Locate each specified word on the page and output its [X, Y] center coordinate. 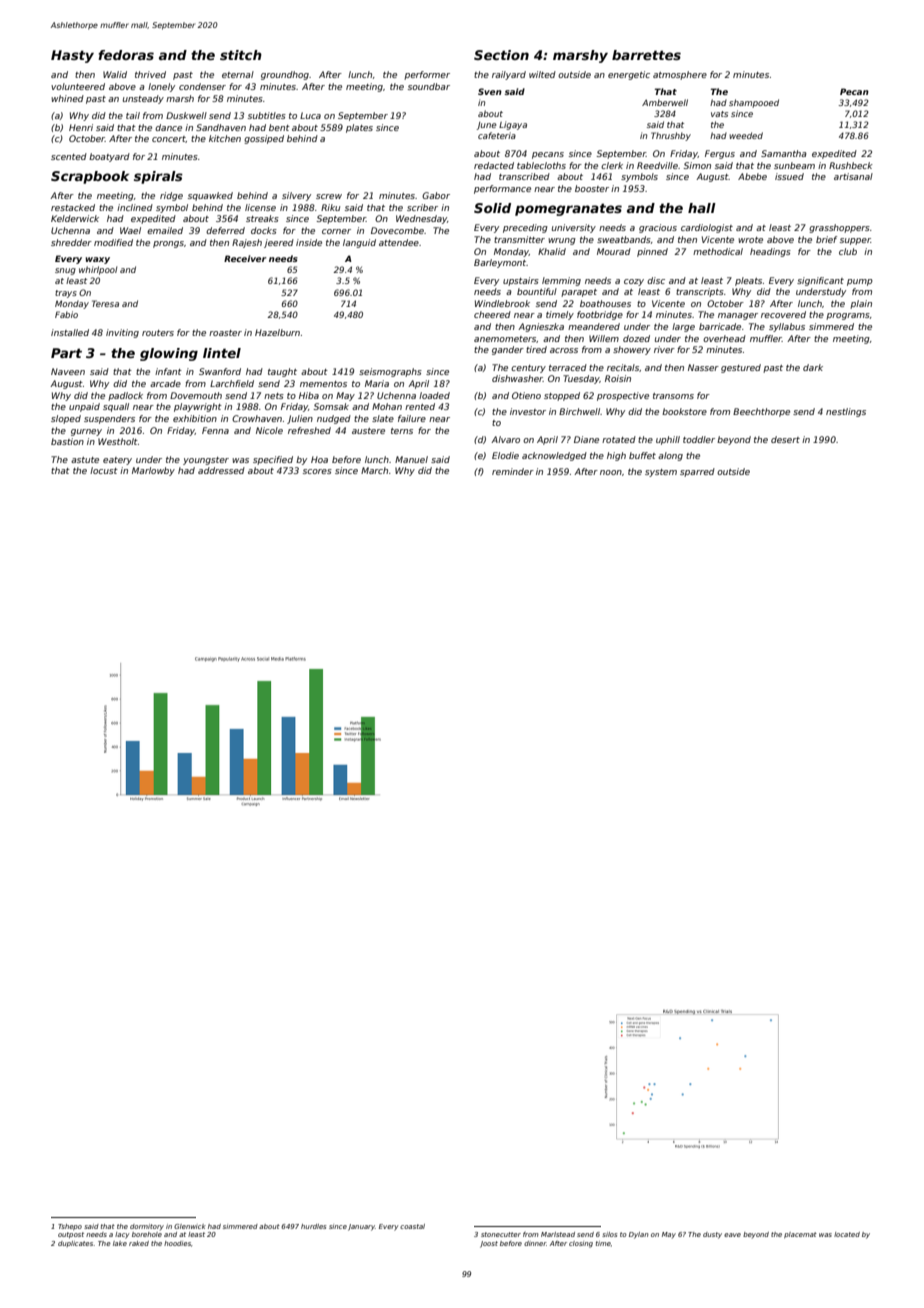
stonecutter [501, 1234]
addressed [221, 470]
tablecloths [541, 165]
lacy [122, 1235]
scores [317, 471]
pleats [748, 281]
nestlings [846, 412]
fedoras [126, 55]
